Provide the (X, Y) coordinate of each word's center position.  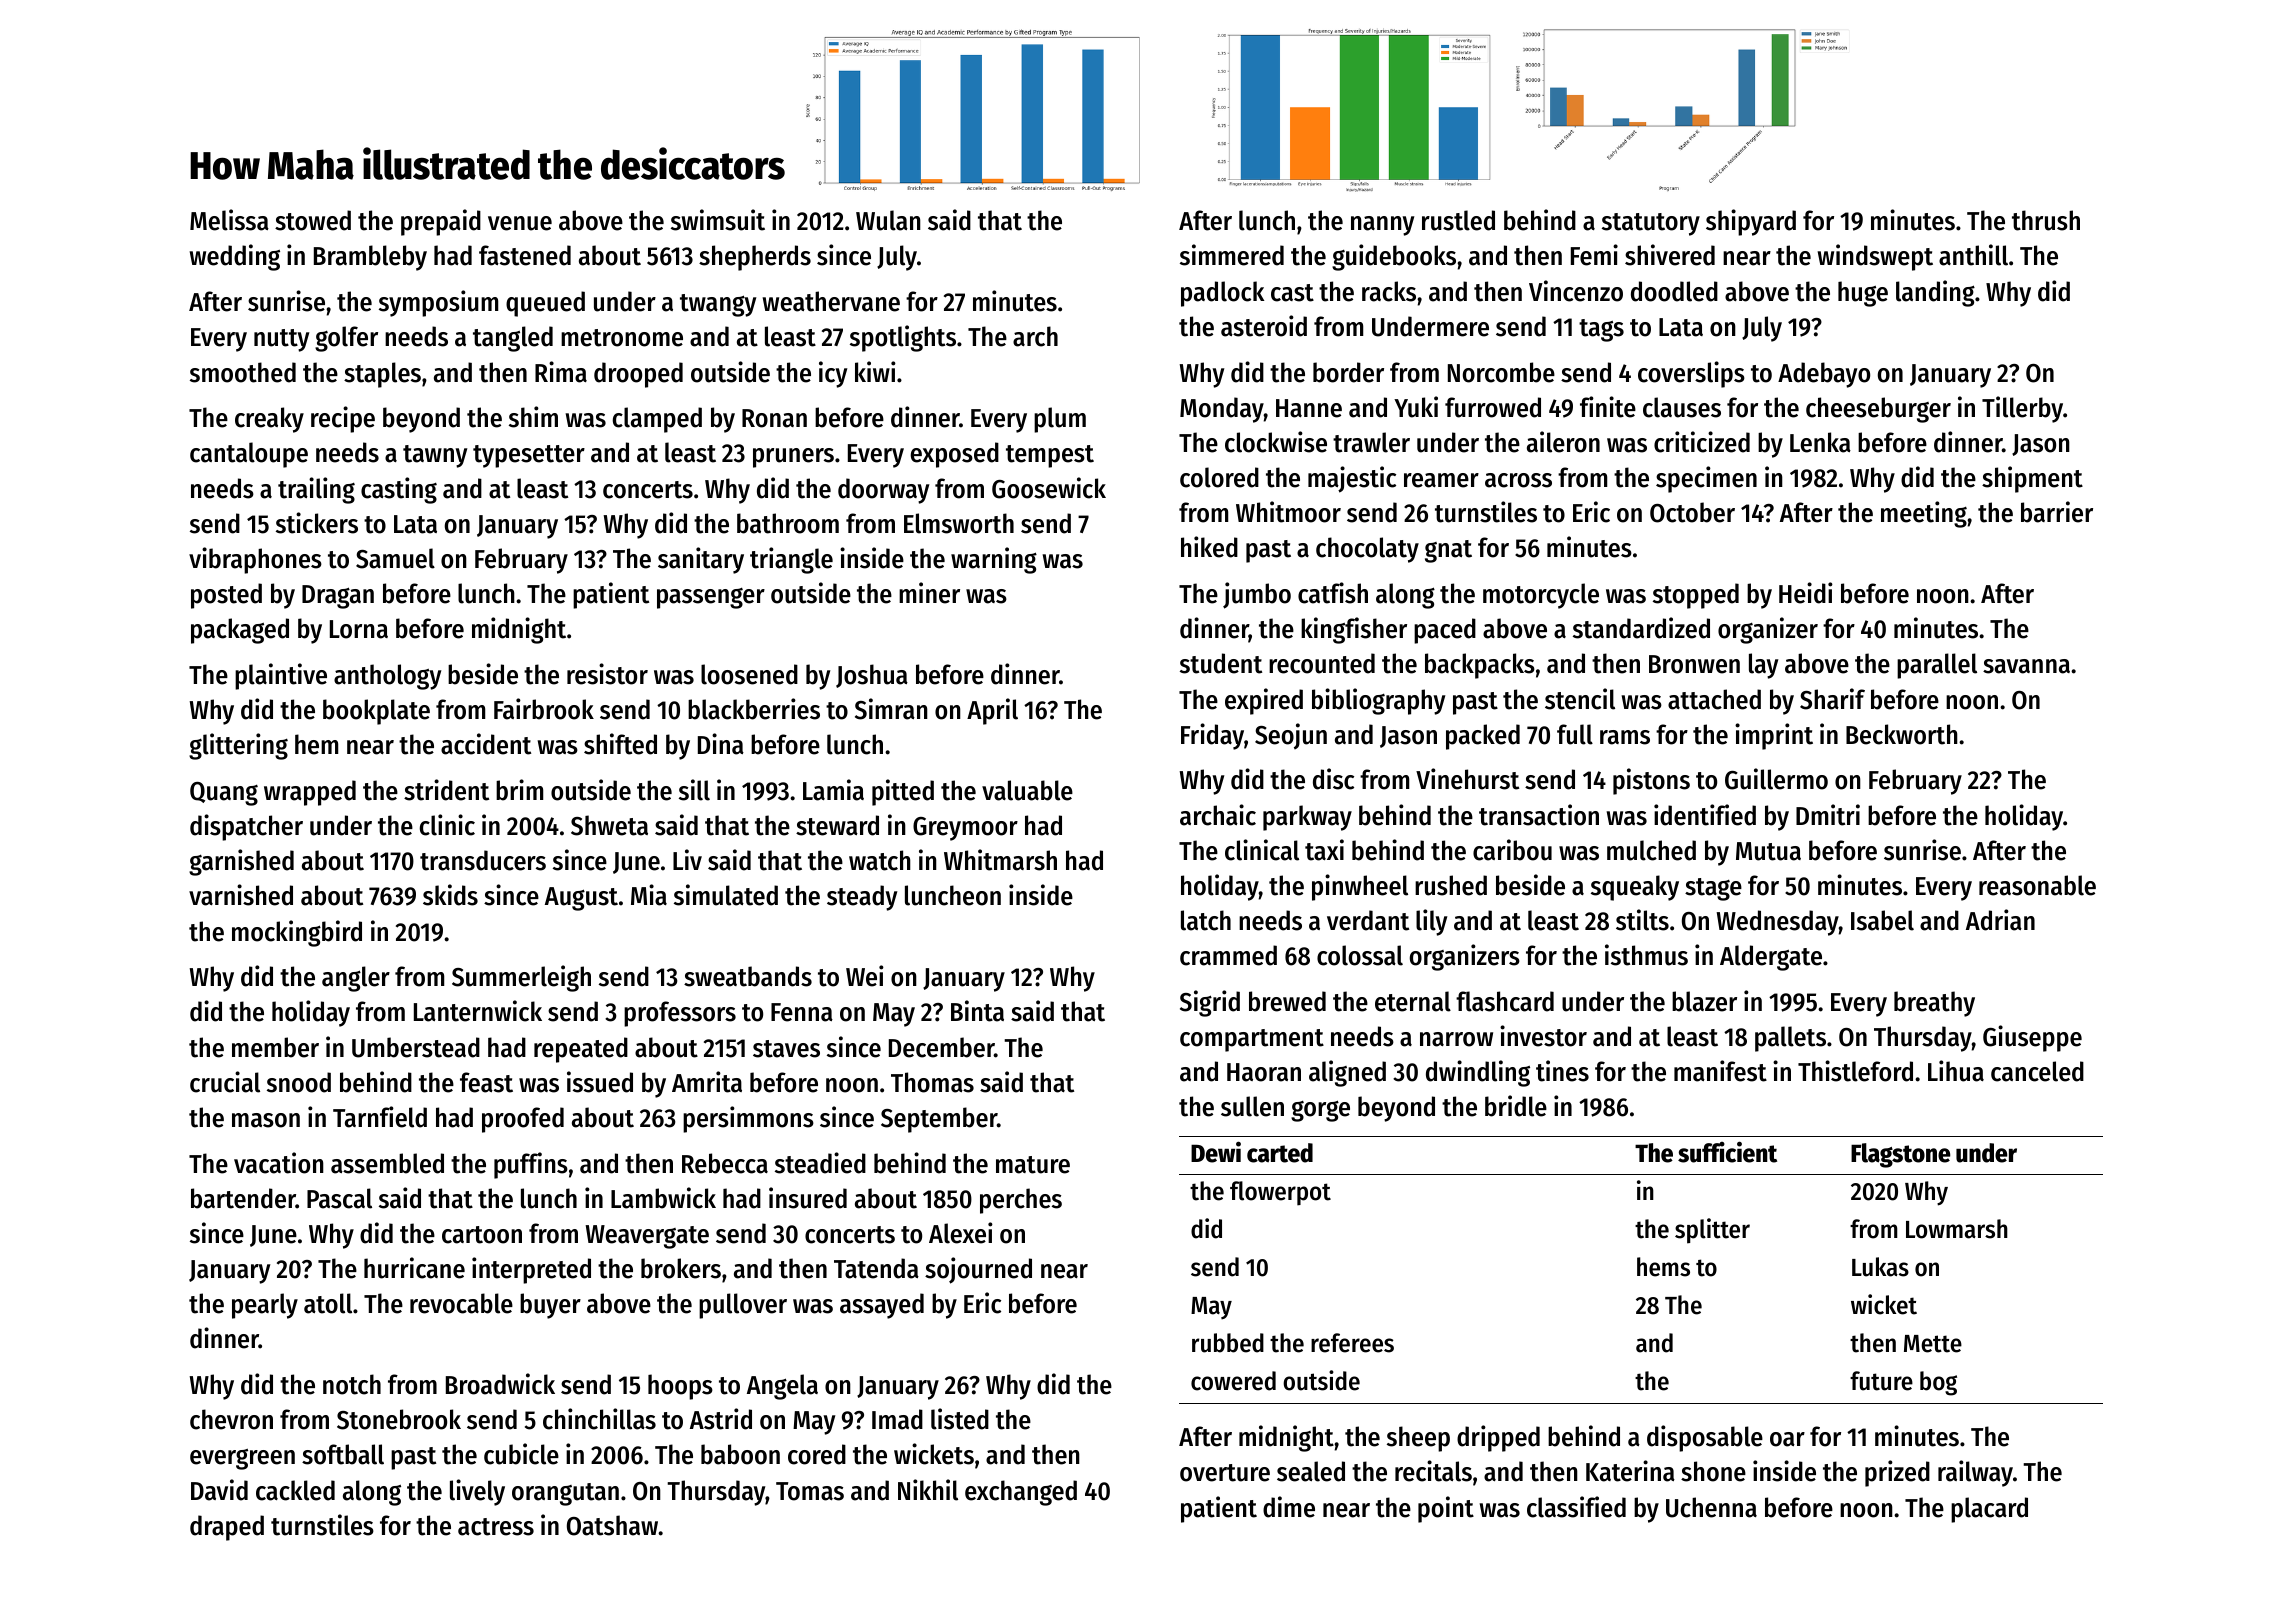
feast (486, 1082)
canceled (2037, 1071)
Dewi (1216, 1152)
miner (929, 593)
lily (1431, 922)
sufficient (1727, 1152)
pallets (1790, 1039)
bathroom (788, 523)
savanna (2026, 666)
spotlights (903, 338)
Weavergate (647, 1237)
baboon (740, 1454)
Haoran (1264, 1072)
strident (446, 790)
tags (1601, 330)
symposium (438, 303)
